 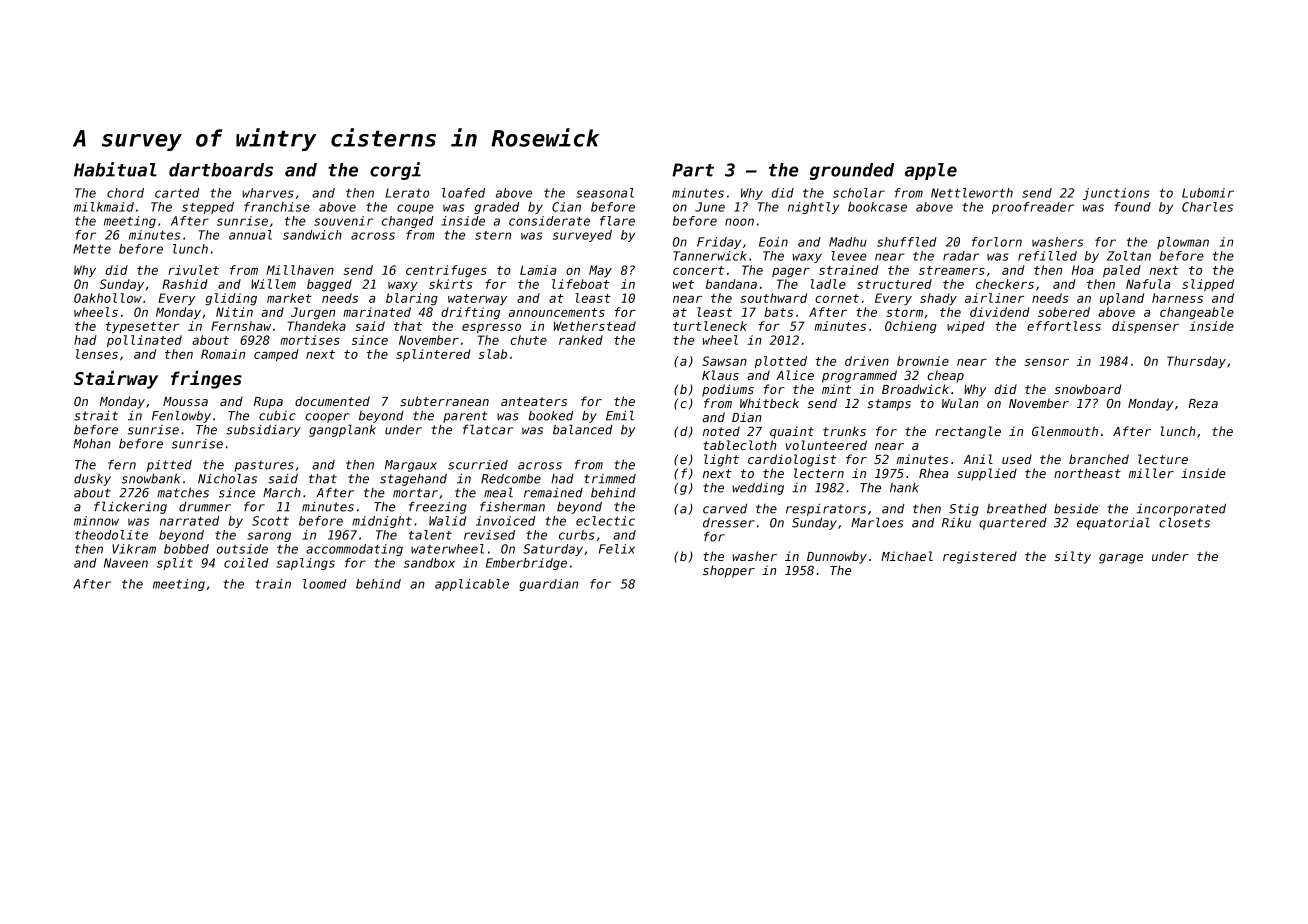 What do you see at coordinates (223, 354) in the document?
I see `Romain` at bounding box center [223, 354].
